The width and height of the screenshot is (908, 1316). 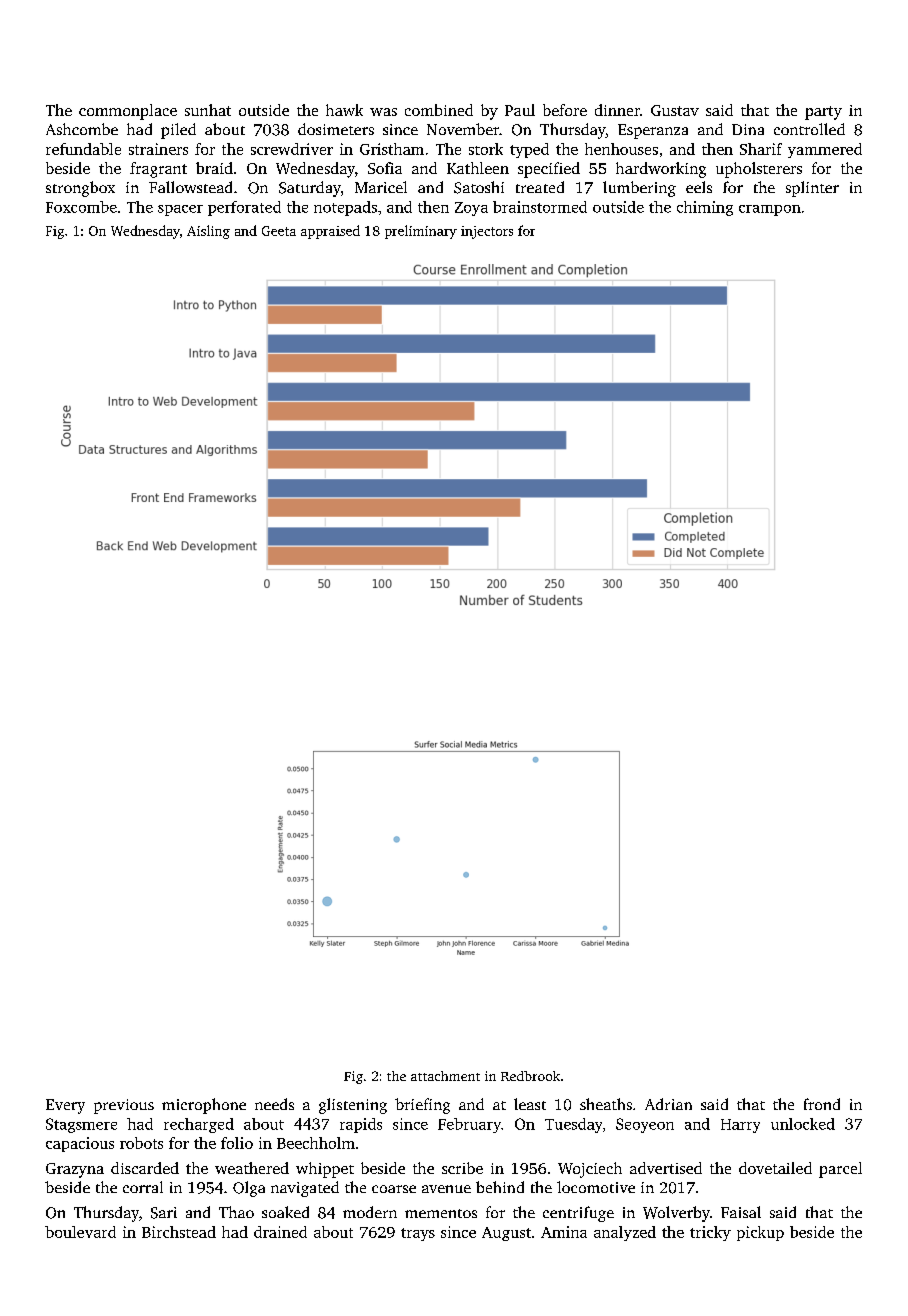 What do you see at coordinates (822, 1104) in the screenshot?
I see `frond` at bounding box center [822, 1104].
